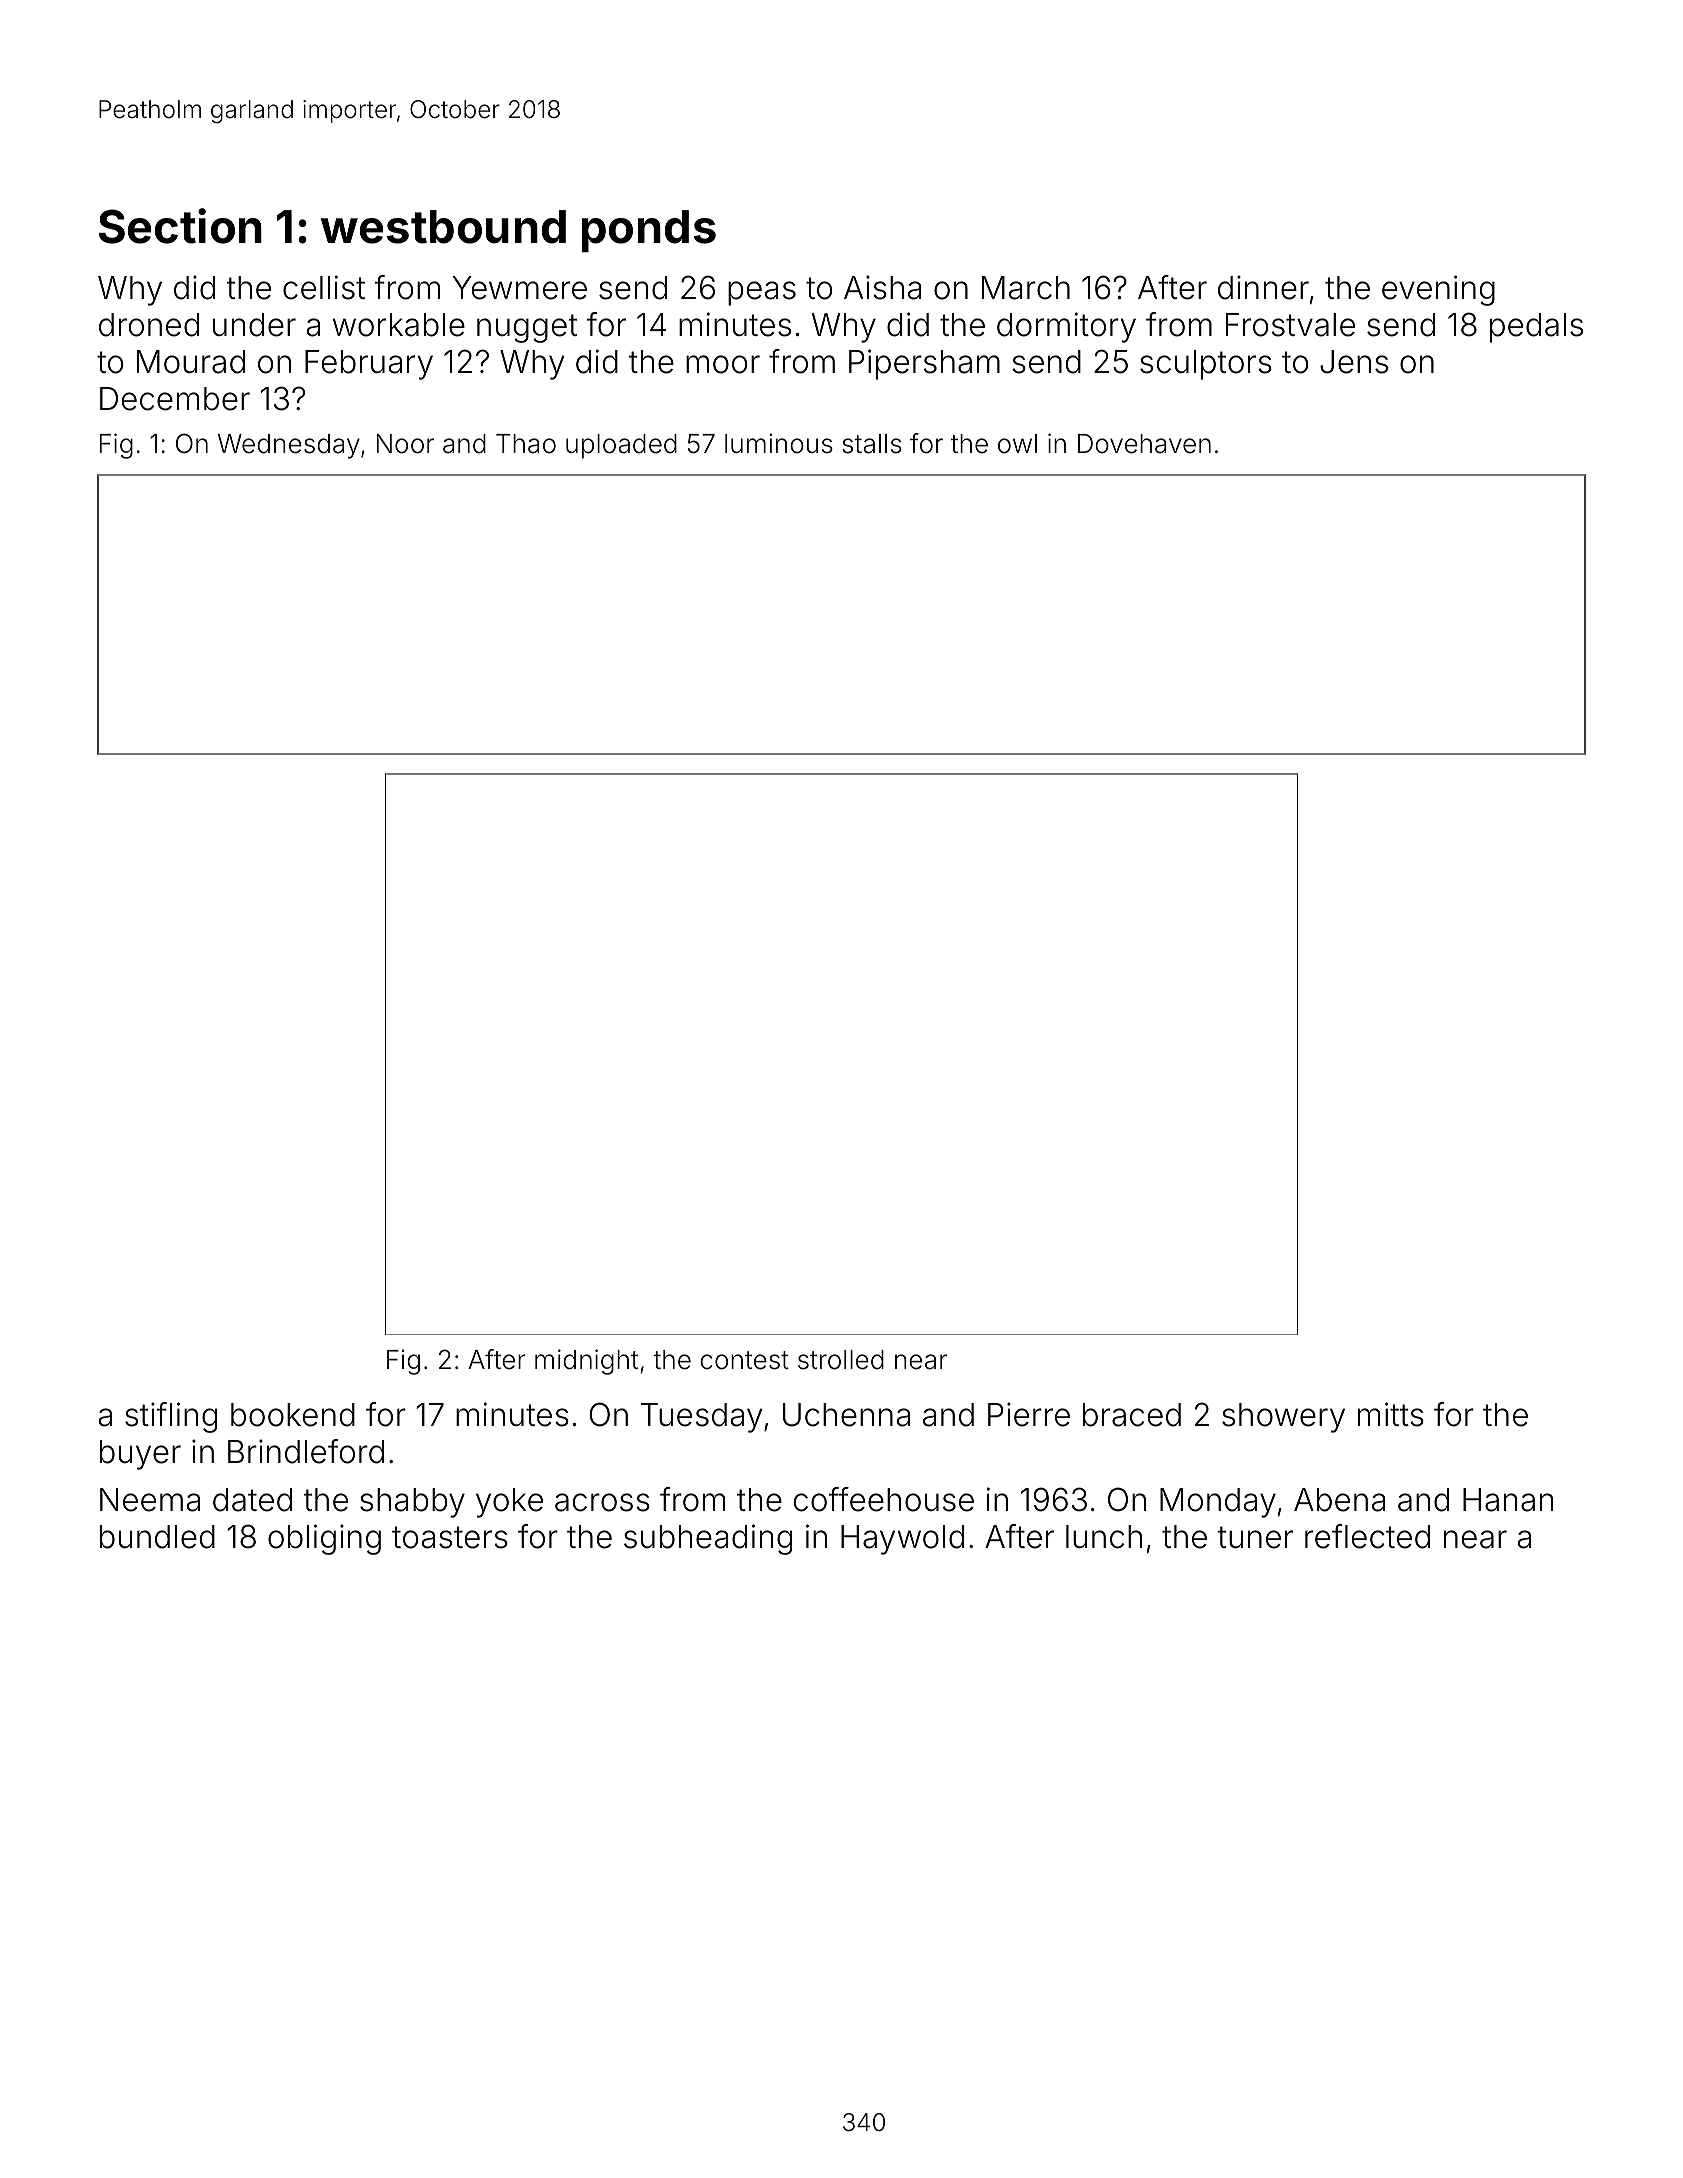 Image resolution: width=1683 pixels, height=2178 pixels. Describe the element at coordinates (586, 1362) in the image. I see `midnight` at that location.
